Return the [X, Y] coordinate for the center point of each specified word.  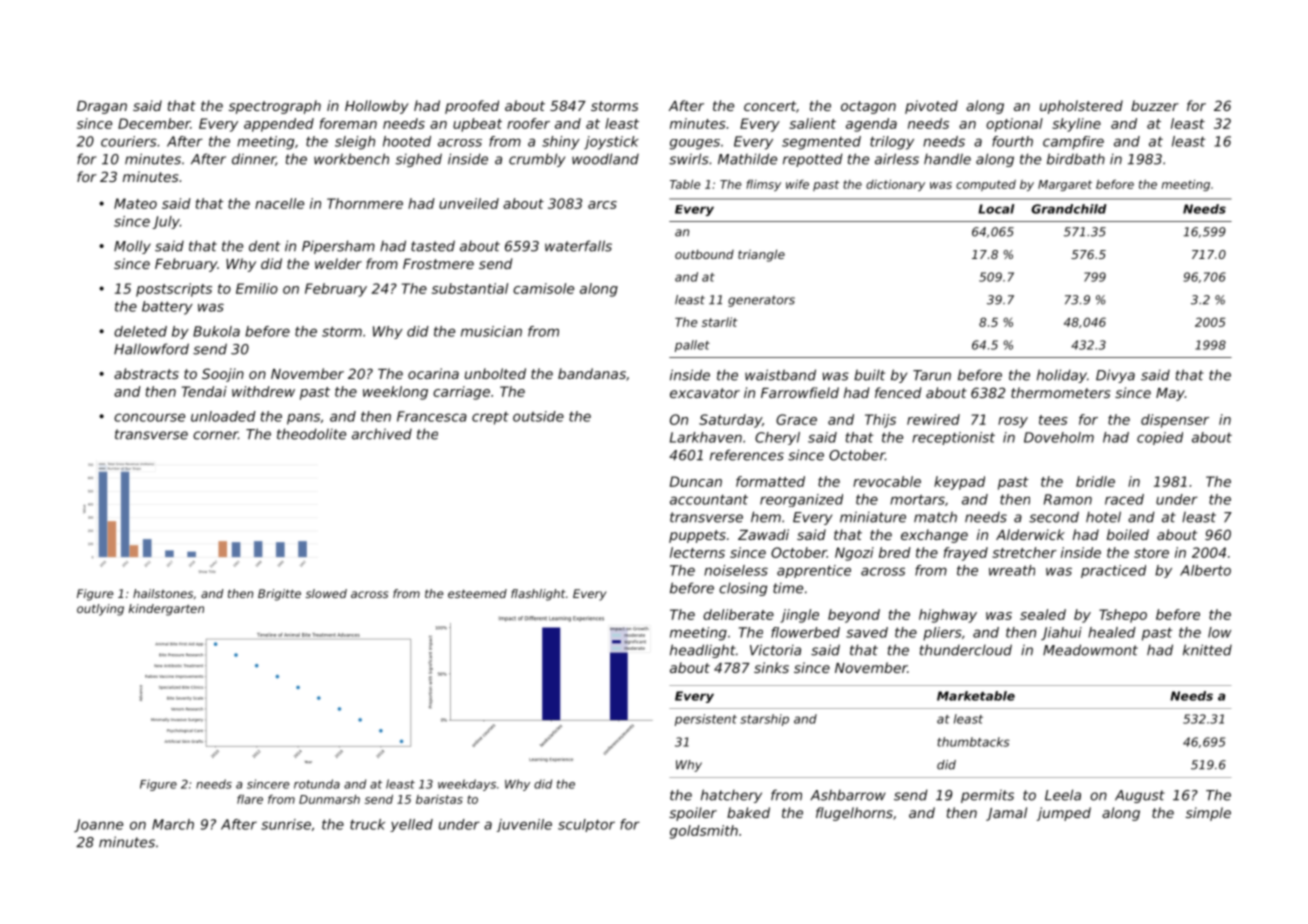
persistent [706, 720]
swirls [689, 159]
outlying [100, 610]
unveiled [469, 203]
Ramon [1068, 499]
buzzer [1155, 105]
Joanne [98, 825]
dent [264, 246]
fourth [1012, 141]
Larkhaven [706, 437]
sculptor [586, 825]
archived [382, 434]
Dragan [102, 107]
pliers [942, 634]
